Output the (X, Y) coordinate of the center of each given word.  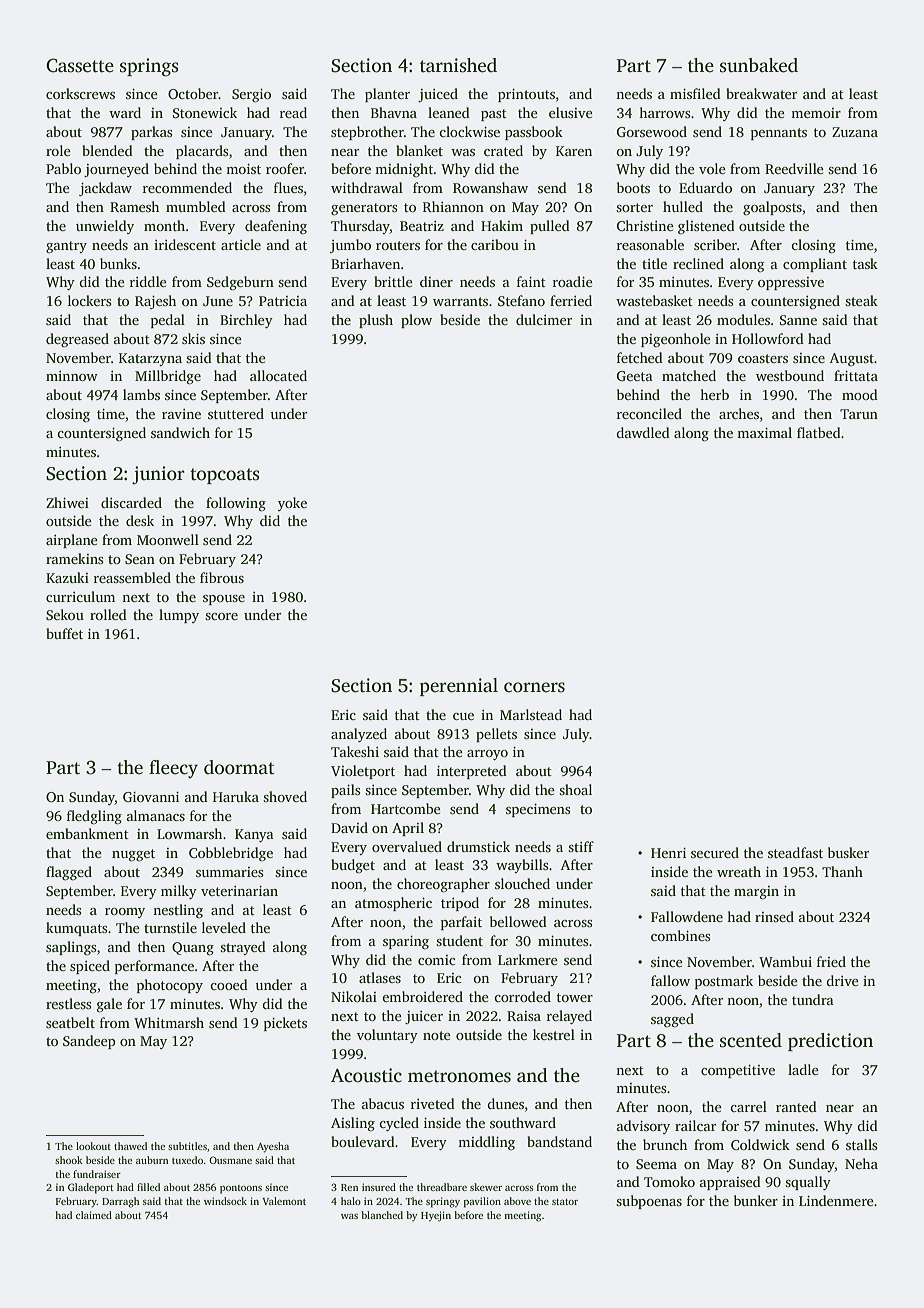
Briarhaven (365, 263)
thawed (130, 1146)
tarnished (458, 65)
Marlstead (531, 714)
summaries (229, 872)
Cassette (80, 65)
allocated (278, 375)
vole (712, 168)
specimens (538, 810)
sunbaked (759, 65)
